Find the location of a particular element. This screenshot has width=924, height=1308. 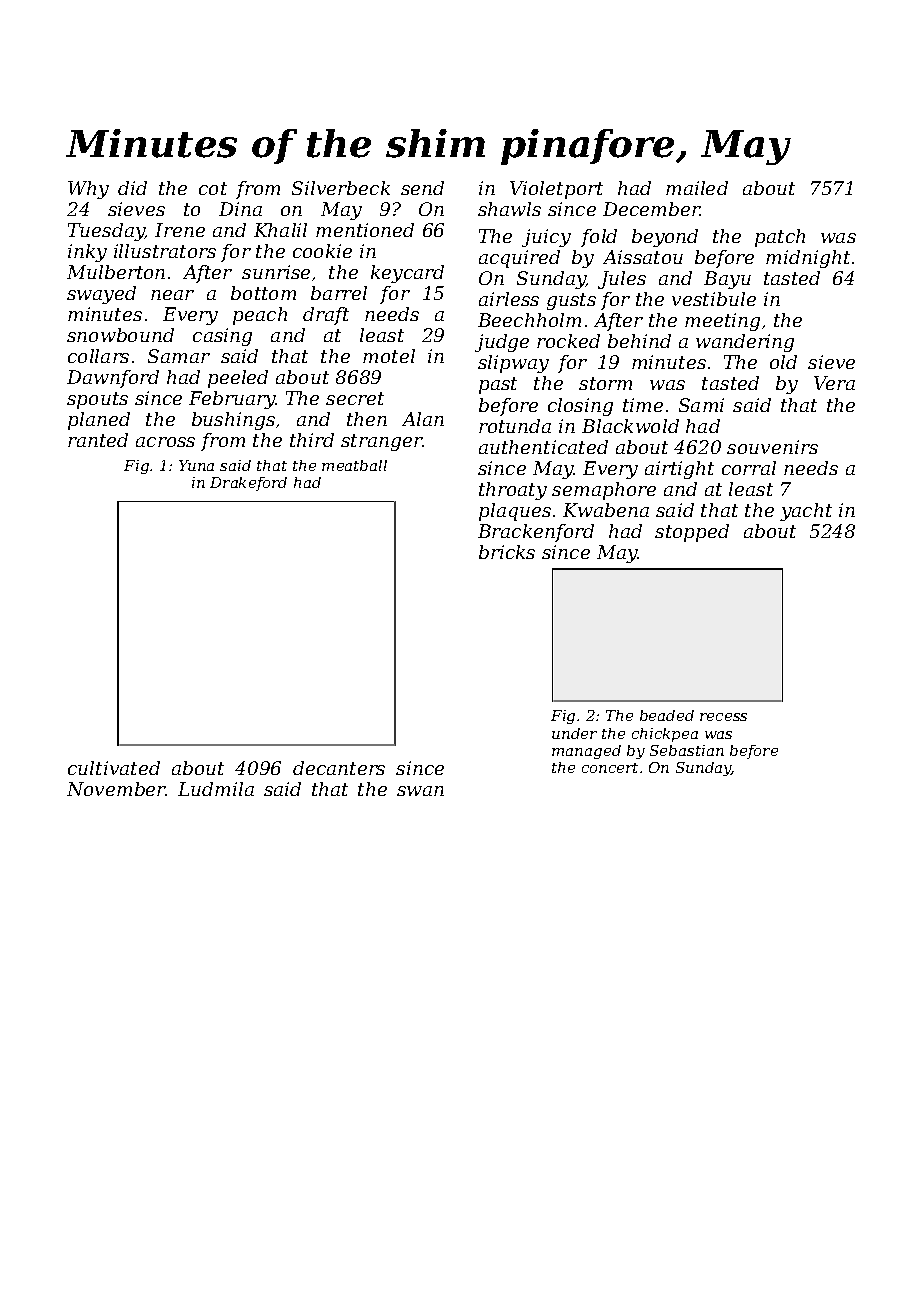

meatball is located at coordinates (354, 465).
